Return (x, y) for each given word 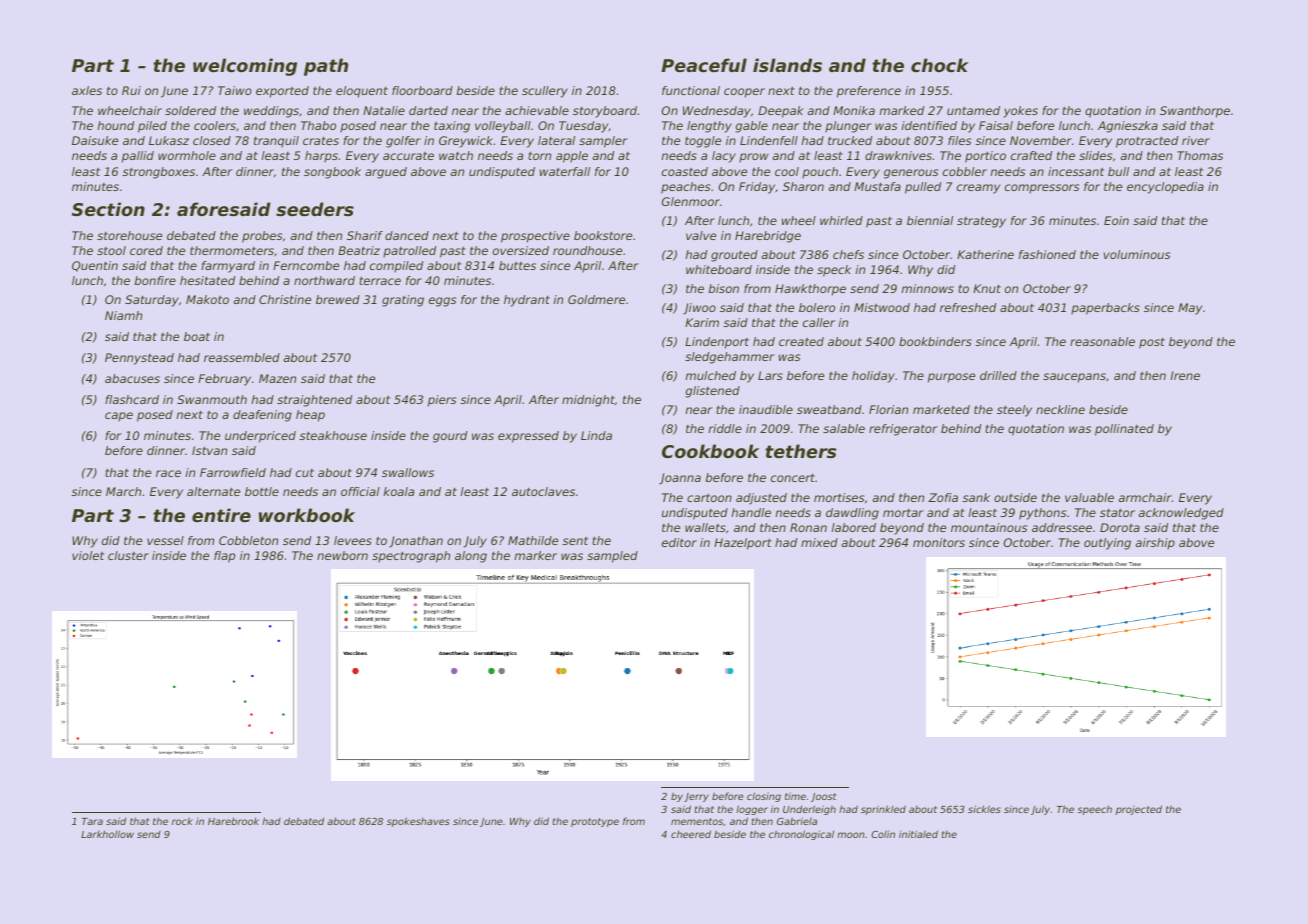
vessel (165, 540)
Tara (92, 821)
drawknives (898, 155)
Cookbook (710, 451)
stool (111, 250)
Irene (1185, 375)
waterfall (565, 171)
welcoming (245, 67)
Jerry (696, 797)
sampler (603, 142)
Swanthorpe (1195, 112)
